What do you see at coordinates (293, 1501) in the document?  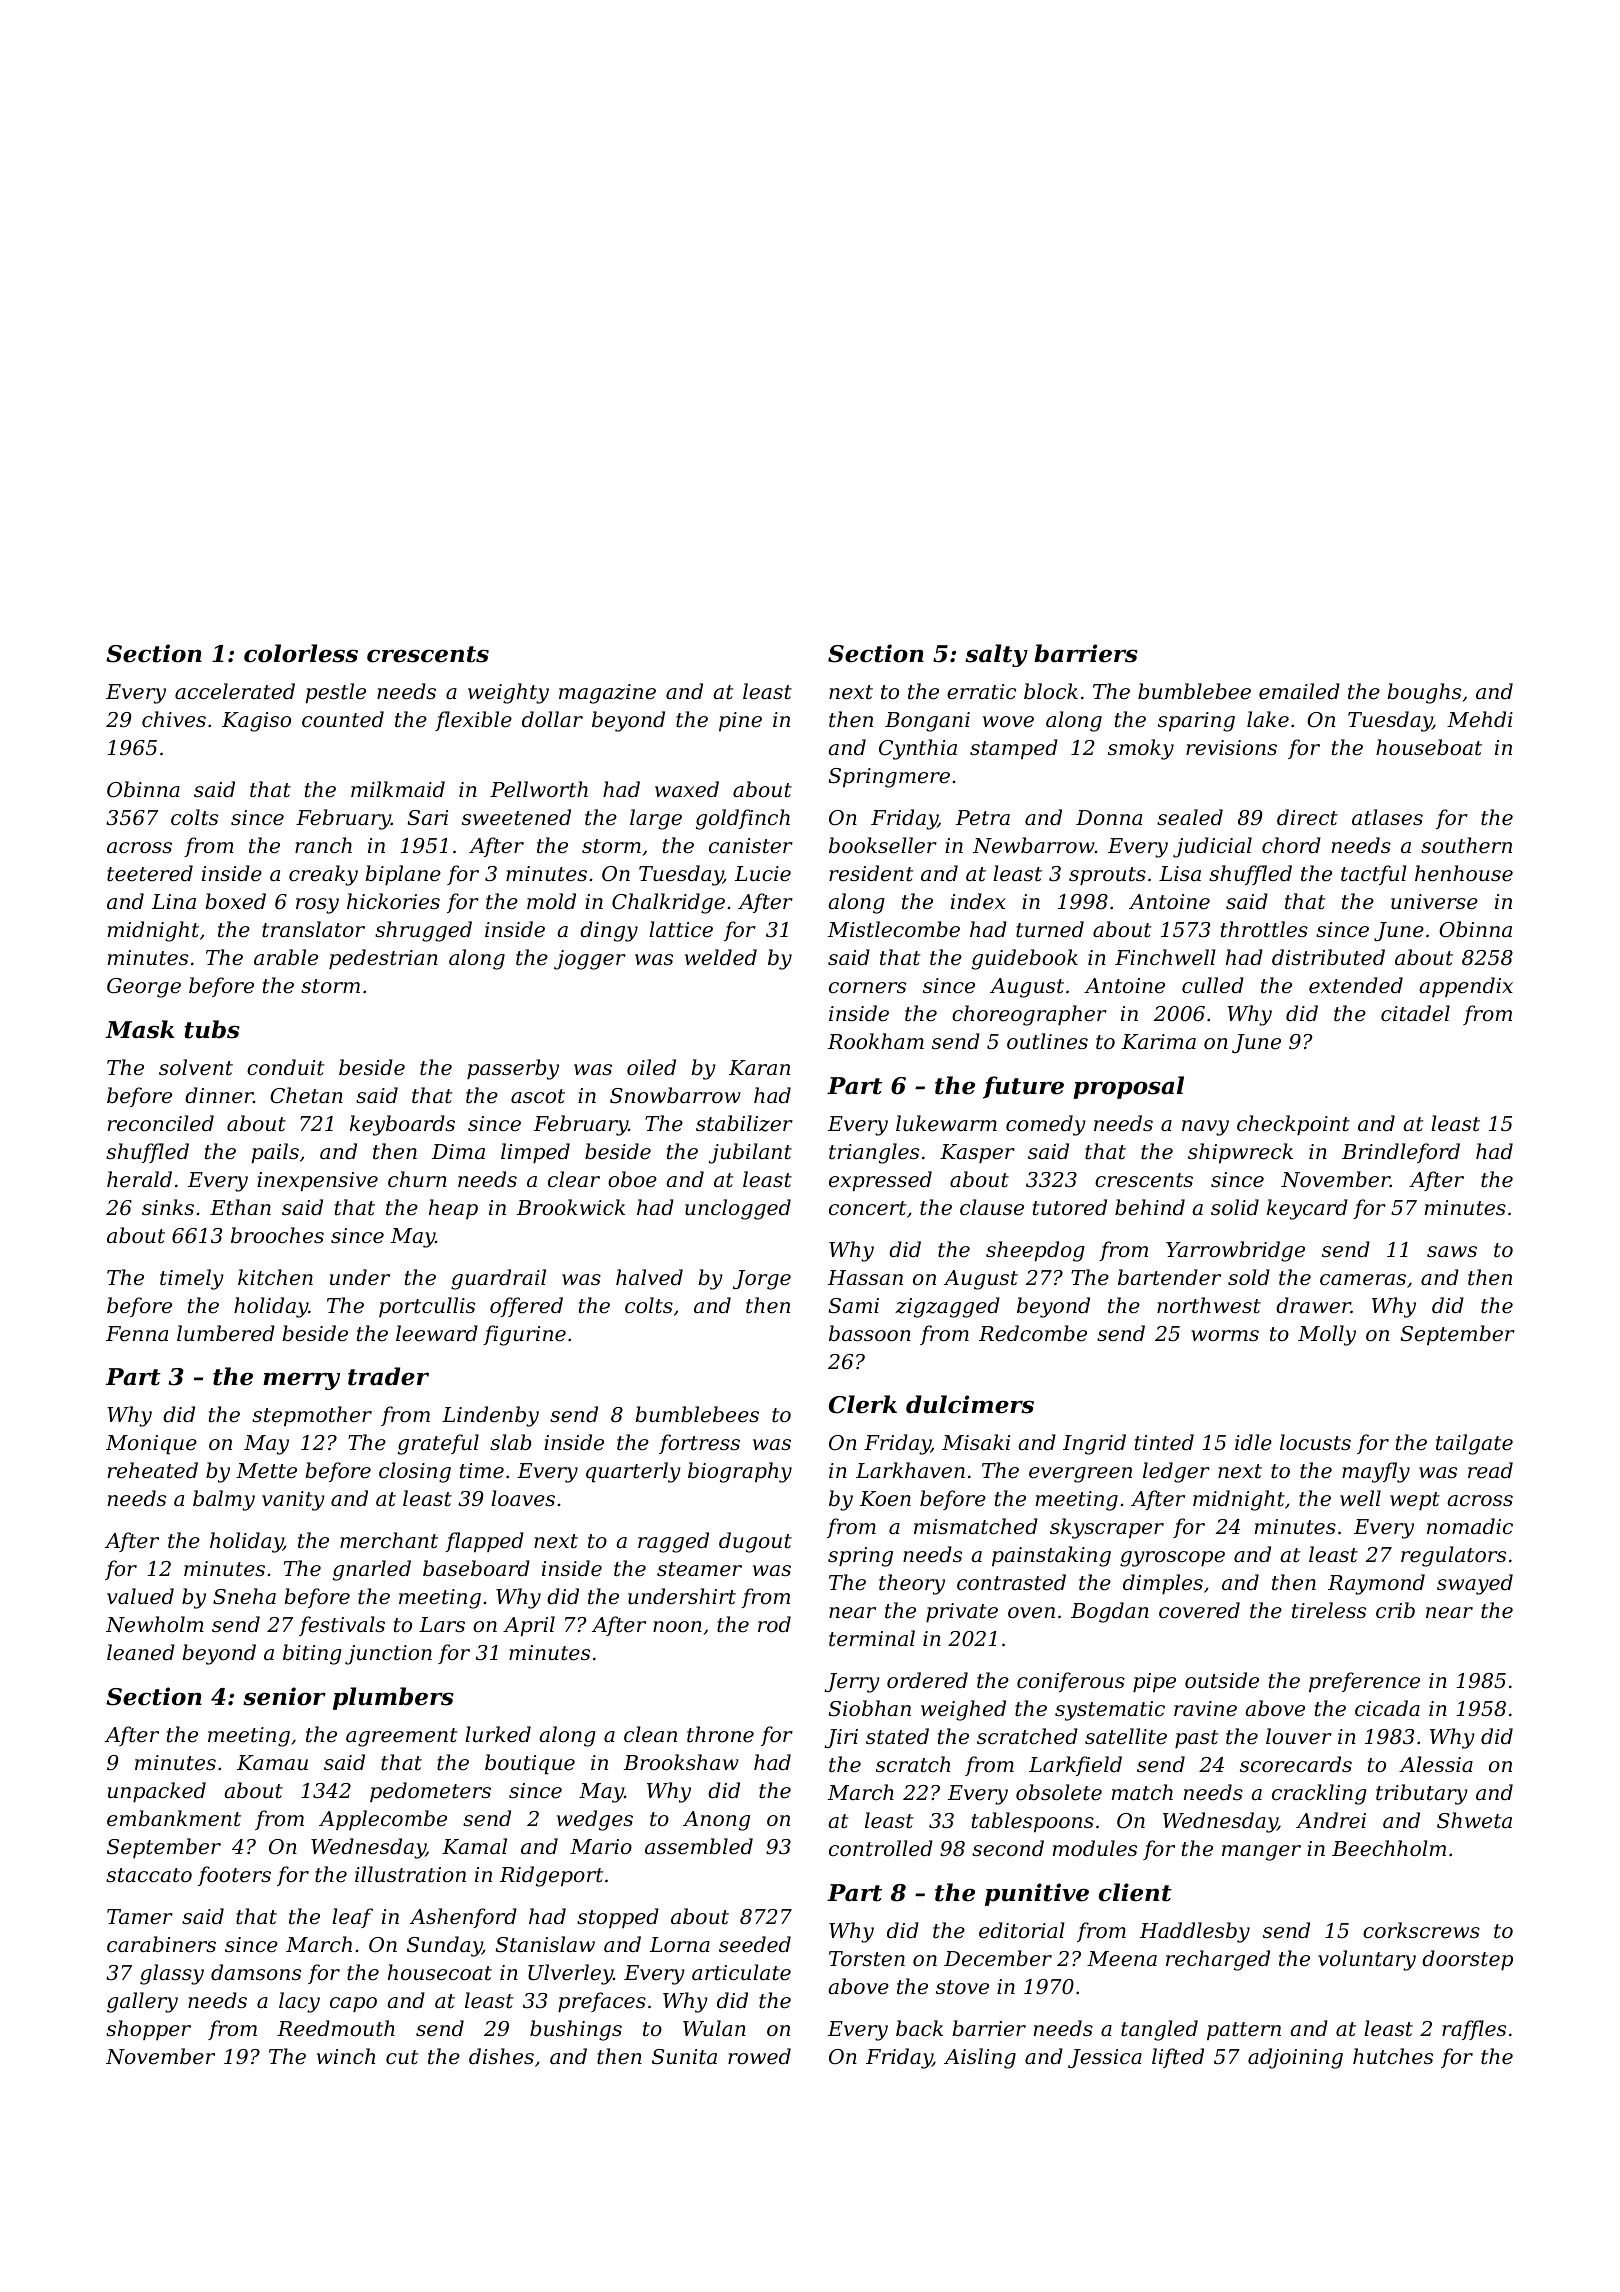 I see `vanity` at bounding box center [293, 1501].
